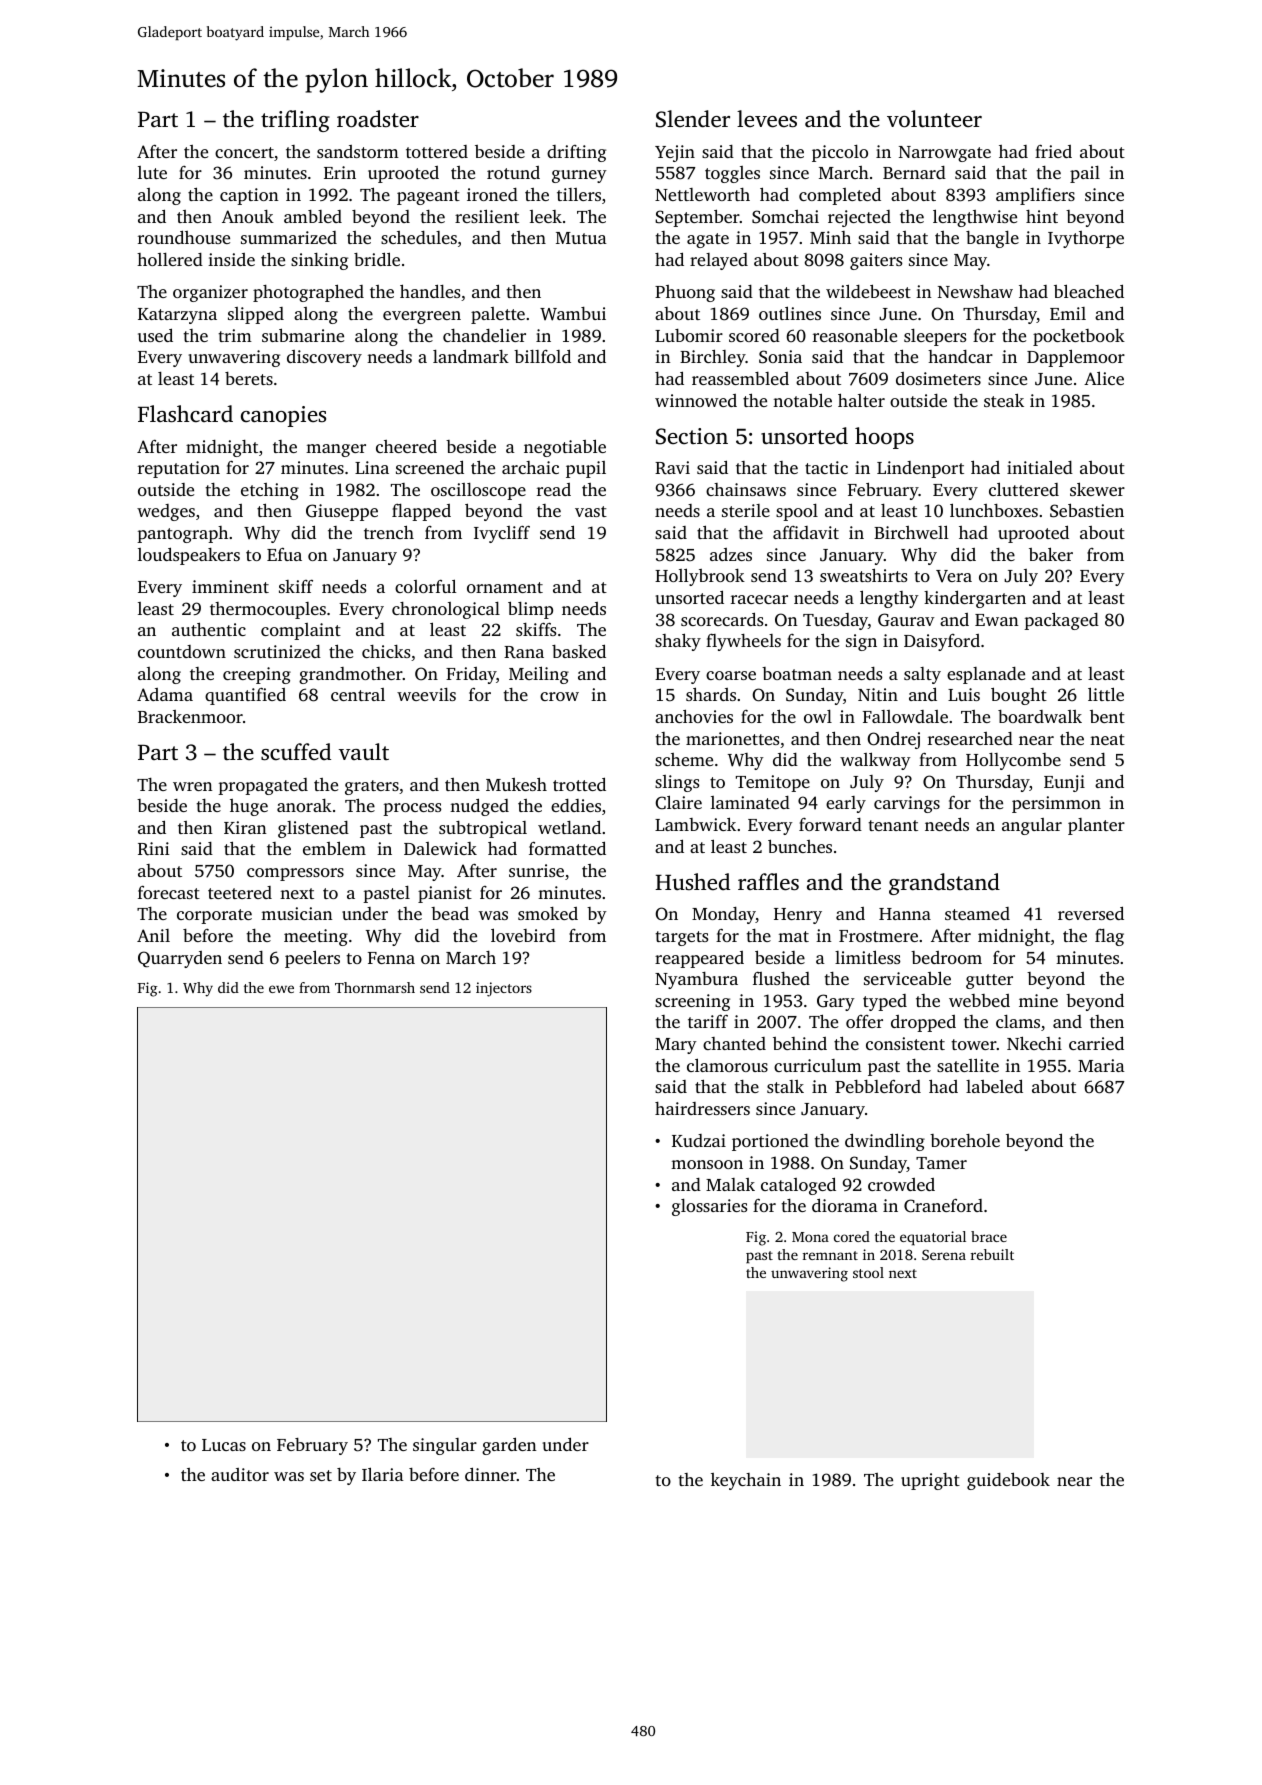 The image size is (1262, 1785). Describe the element at coordinates (383, 1474) in the page. I see `Ilaria` at that location.
